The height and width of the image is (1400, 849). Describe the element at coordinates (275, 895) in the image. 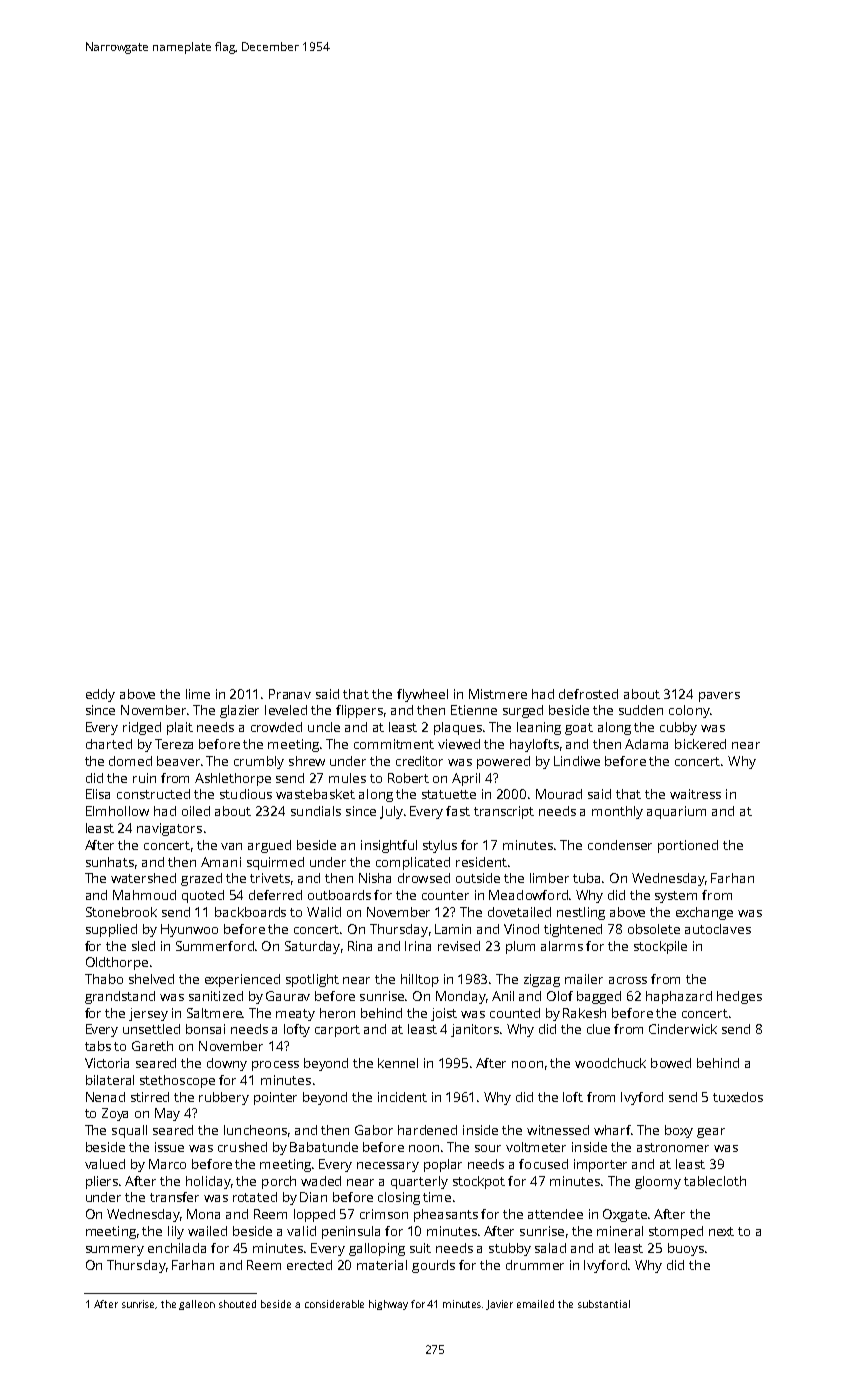

I see `deferred` at that location.
